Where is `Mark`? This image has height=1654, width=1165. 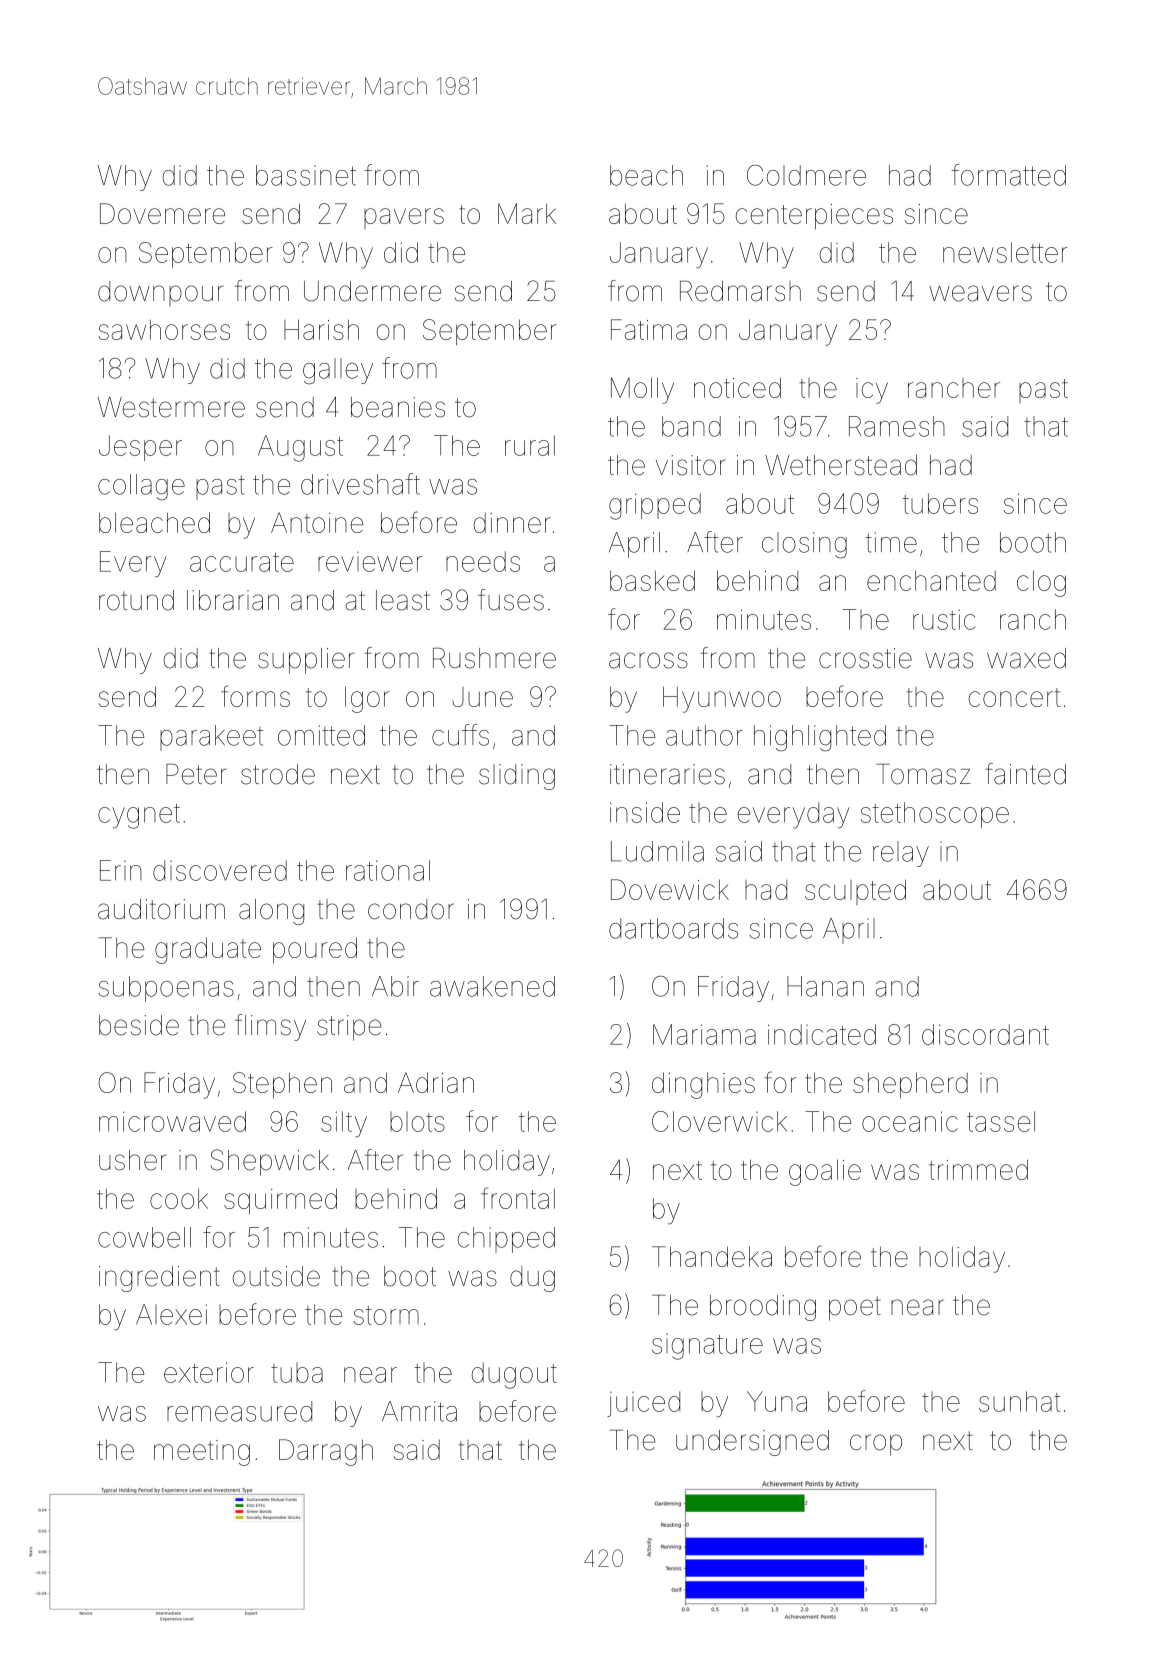
Mark is located at coordinates (527, 213).
